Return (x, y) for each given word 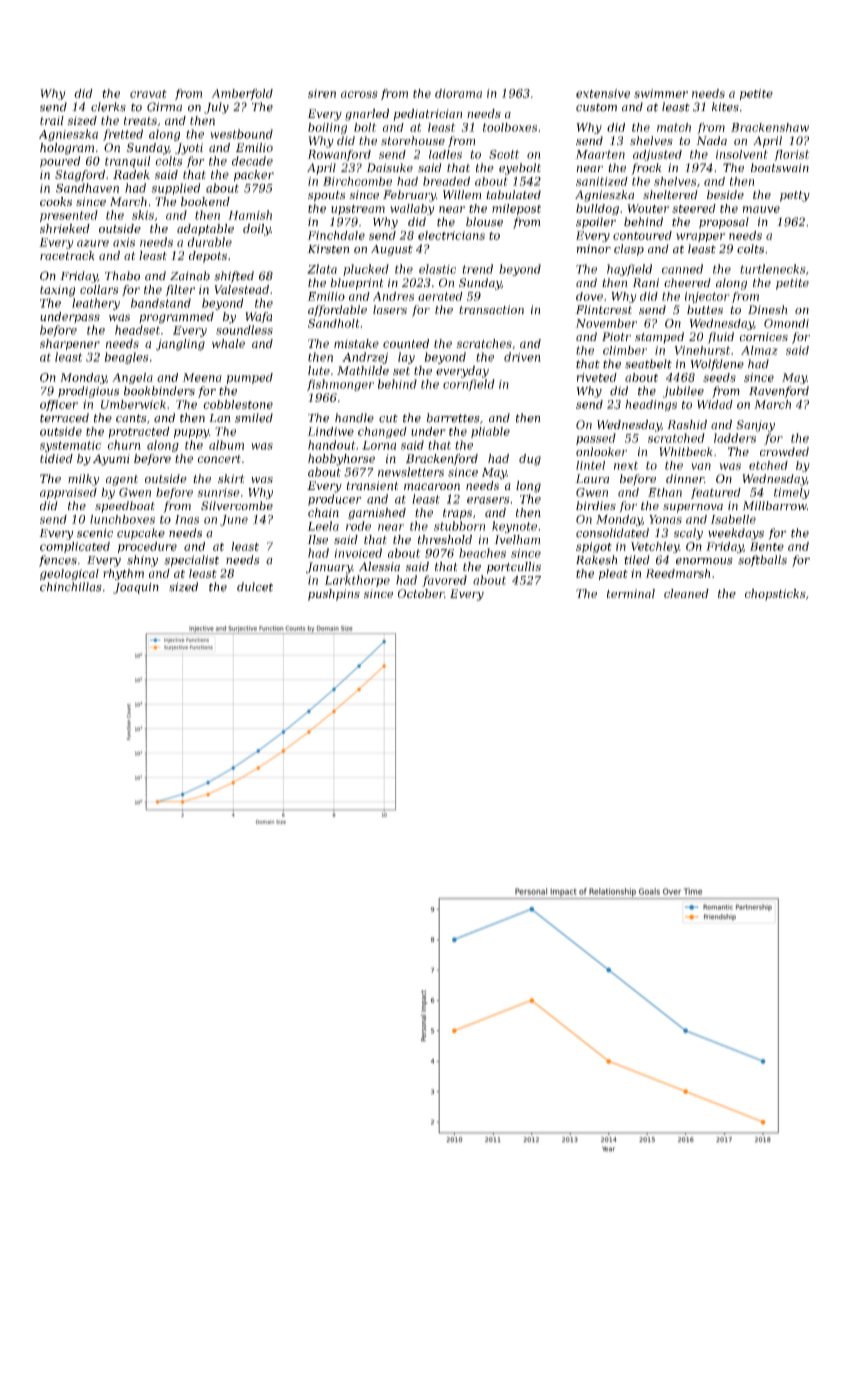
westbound (241, 134)
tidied (56, 458)
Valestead (241, 289)
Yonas (665, 519)
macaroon (432, 486)
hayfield (629, 270)
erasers (488, 500)
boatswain (780, 167)
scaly (688, 534)
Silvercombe (237, 505)
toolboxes (510, 127)
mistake (356, 343)
